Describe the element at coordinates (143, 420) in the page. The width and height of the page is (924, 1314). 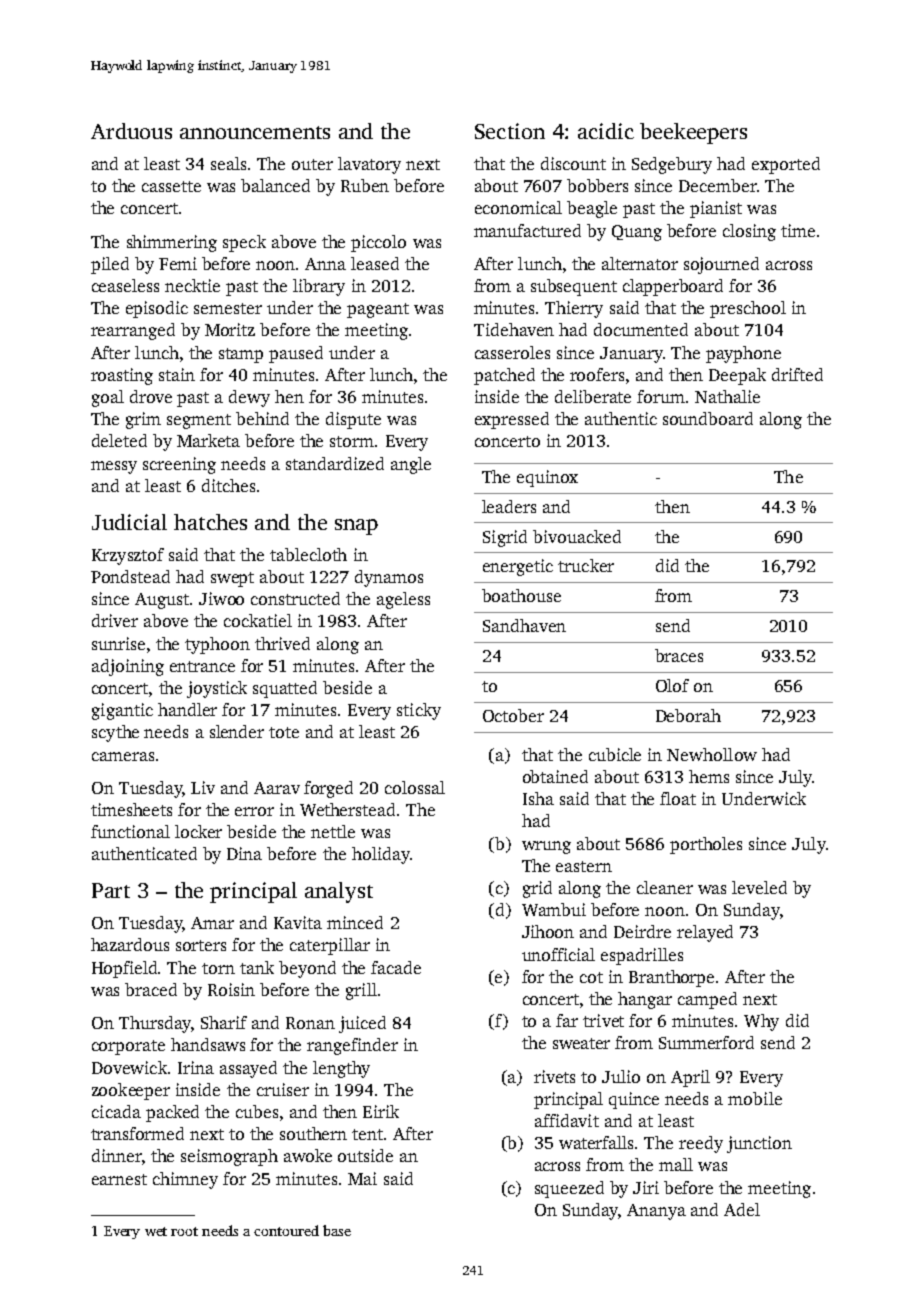
I see `grim` at that location.
